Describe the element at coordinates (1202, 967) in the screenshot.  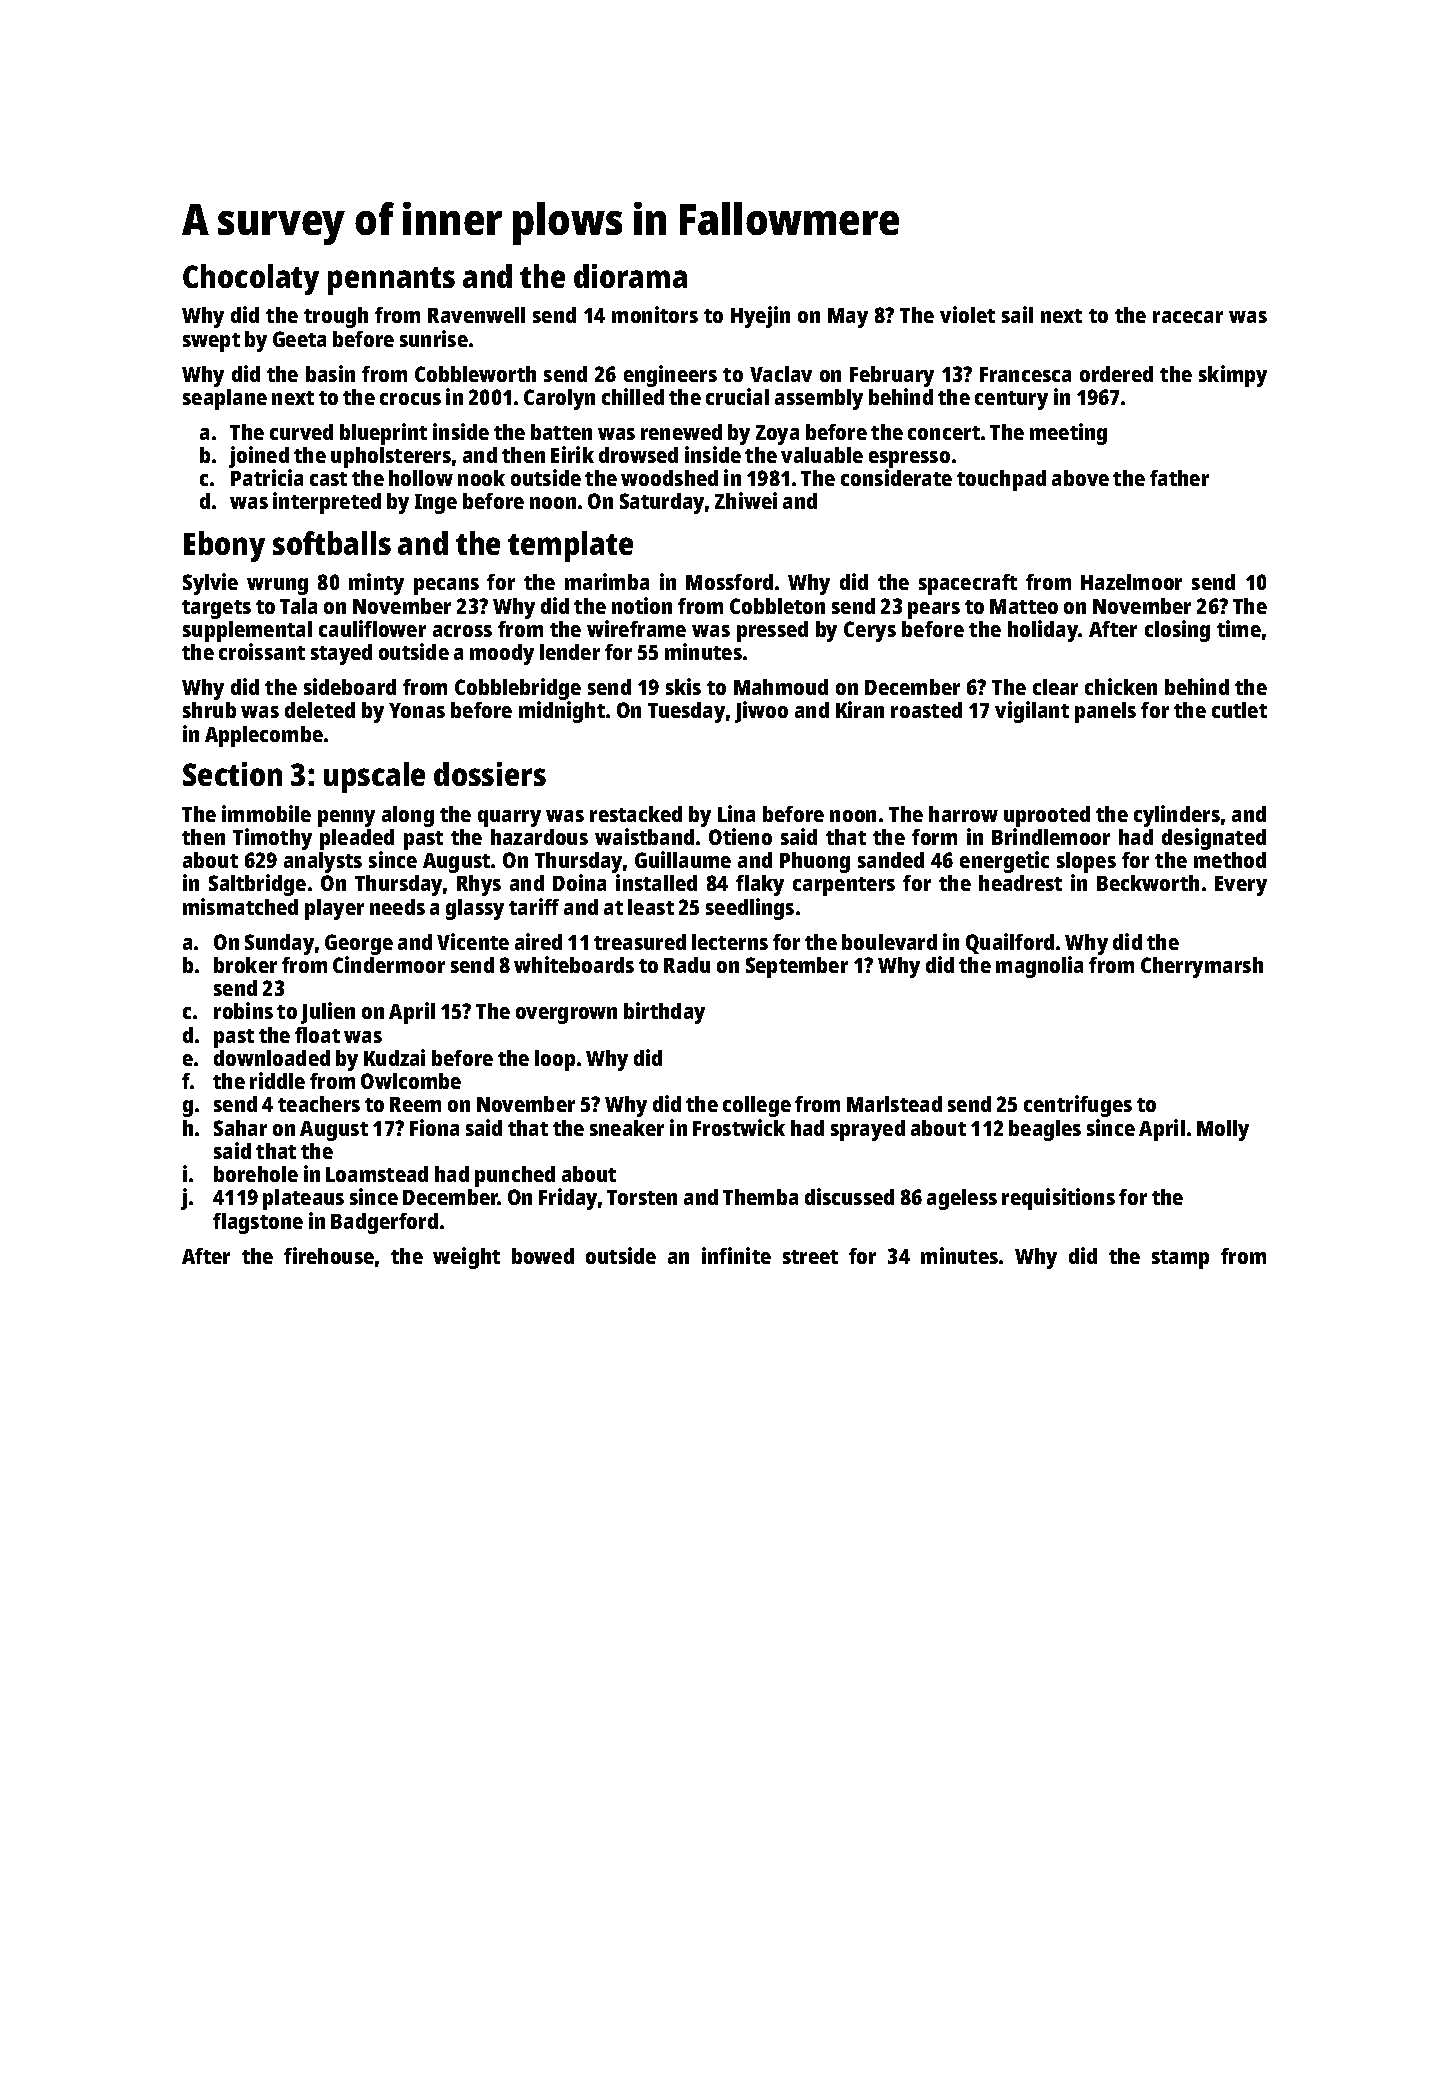
I see `Cherrymarsh` at that location.
